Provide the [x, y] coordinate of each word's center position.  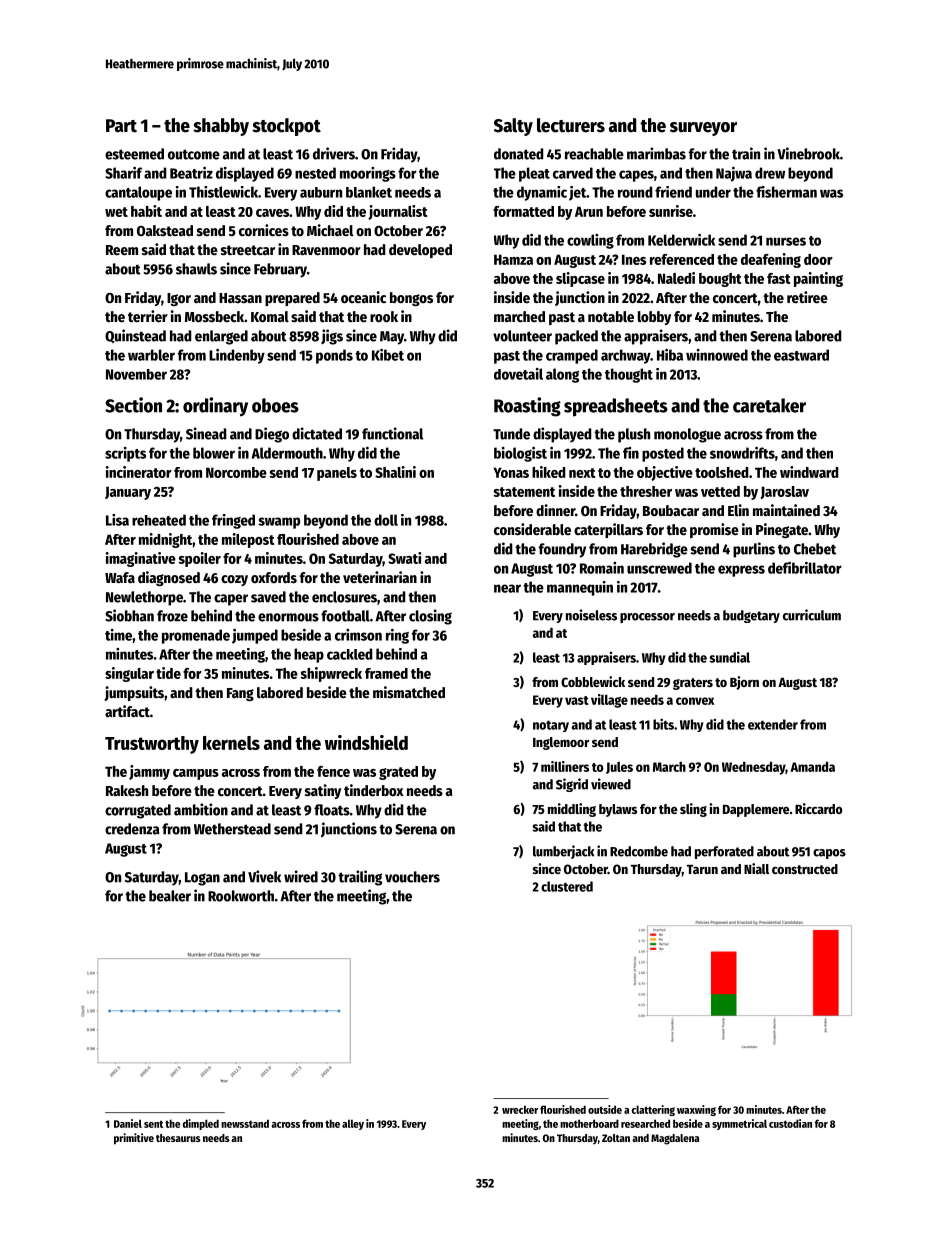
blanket [369, 192]
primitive [134, 1139]
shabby [221, 127]
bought [720, 280]
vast [577, 700]
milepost [248, 540]
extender [773, 724]
